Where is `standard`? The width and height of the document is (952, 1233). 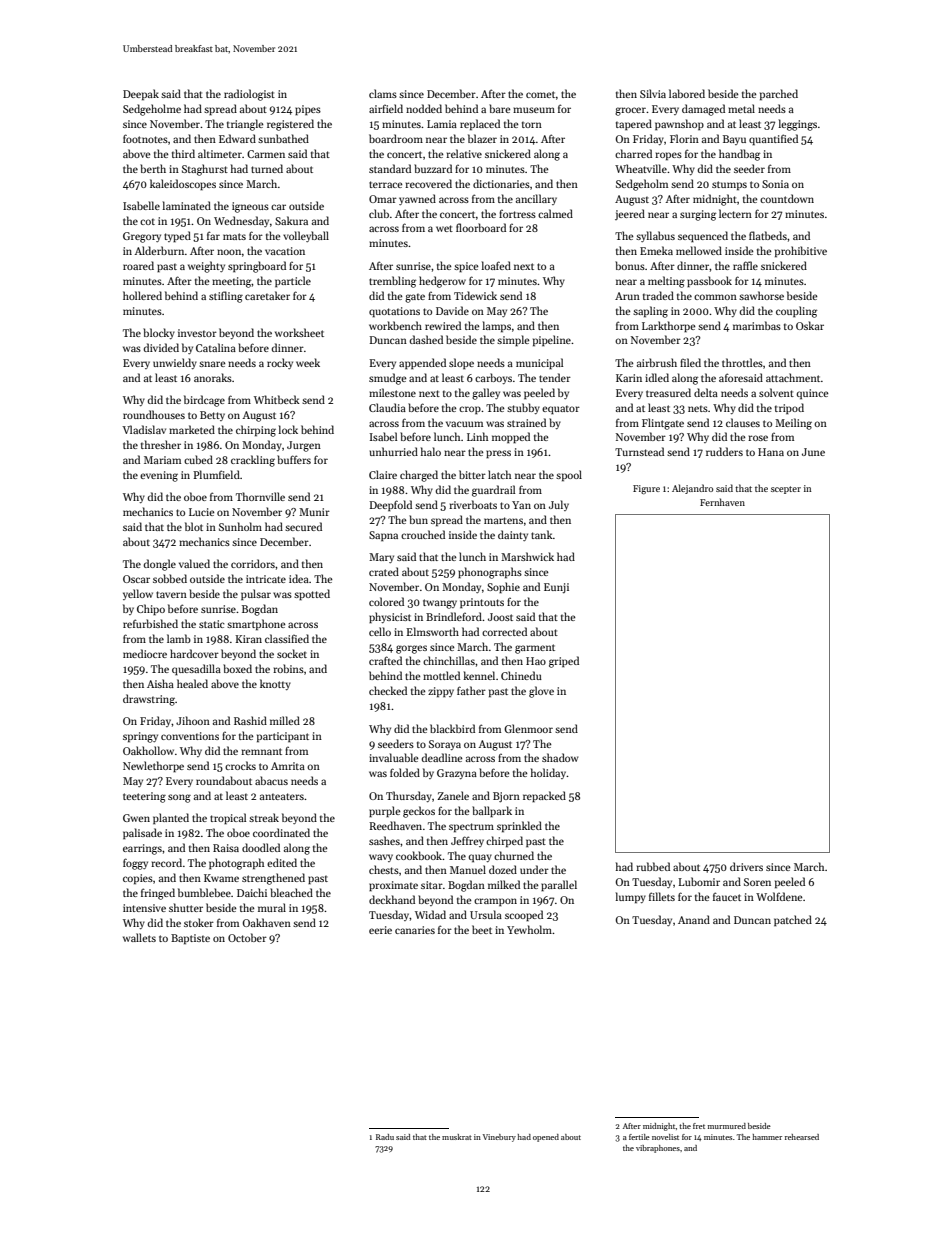
standard is located at coordinates (390, 168).
